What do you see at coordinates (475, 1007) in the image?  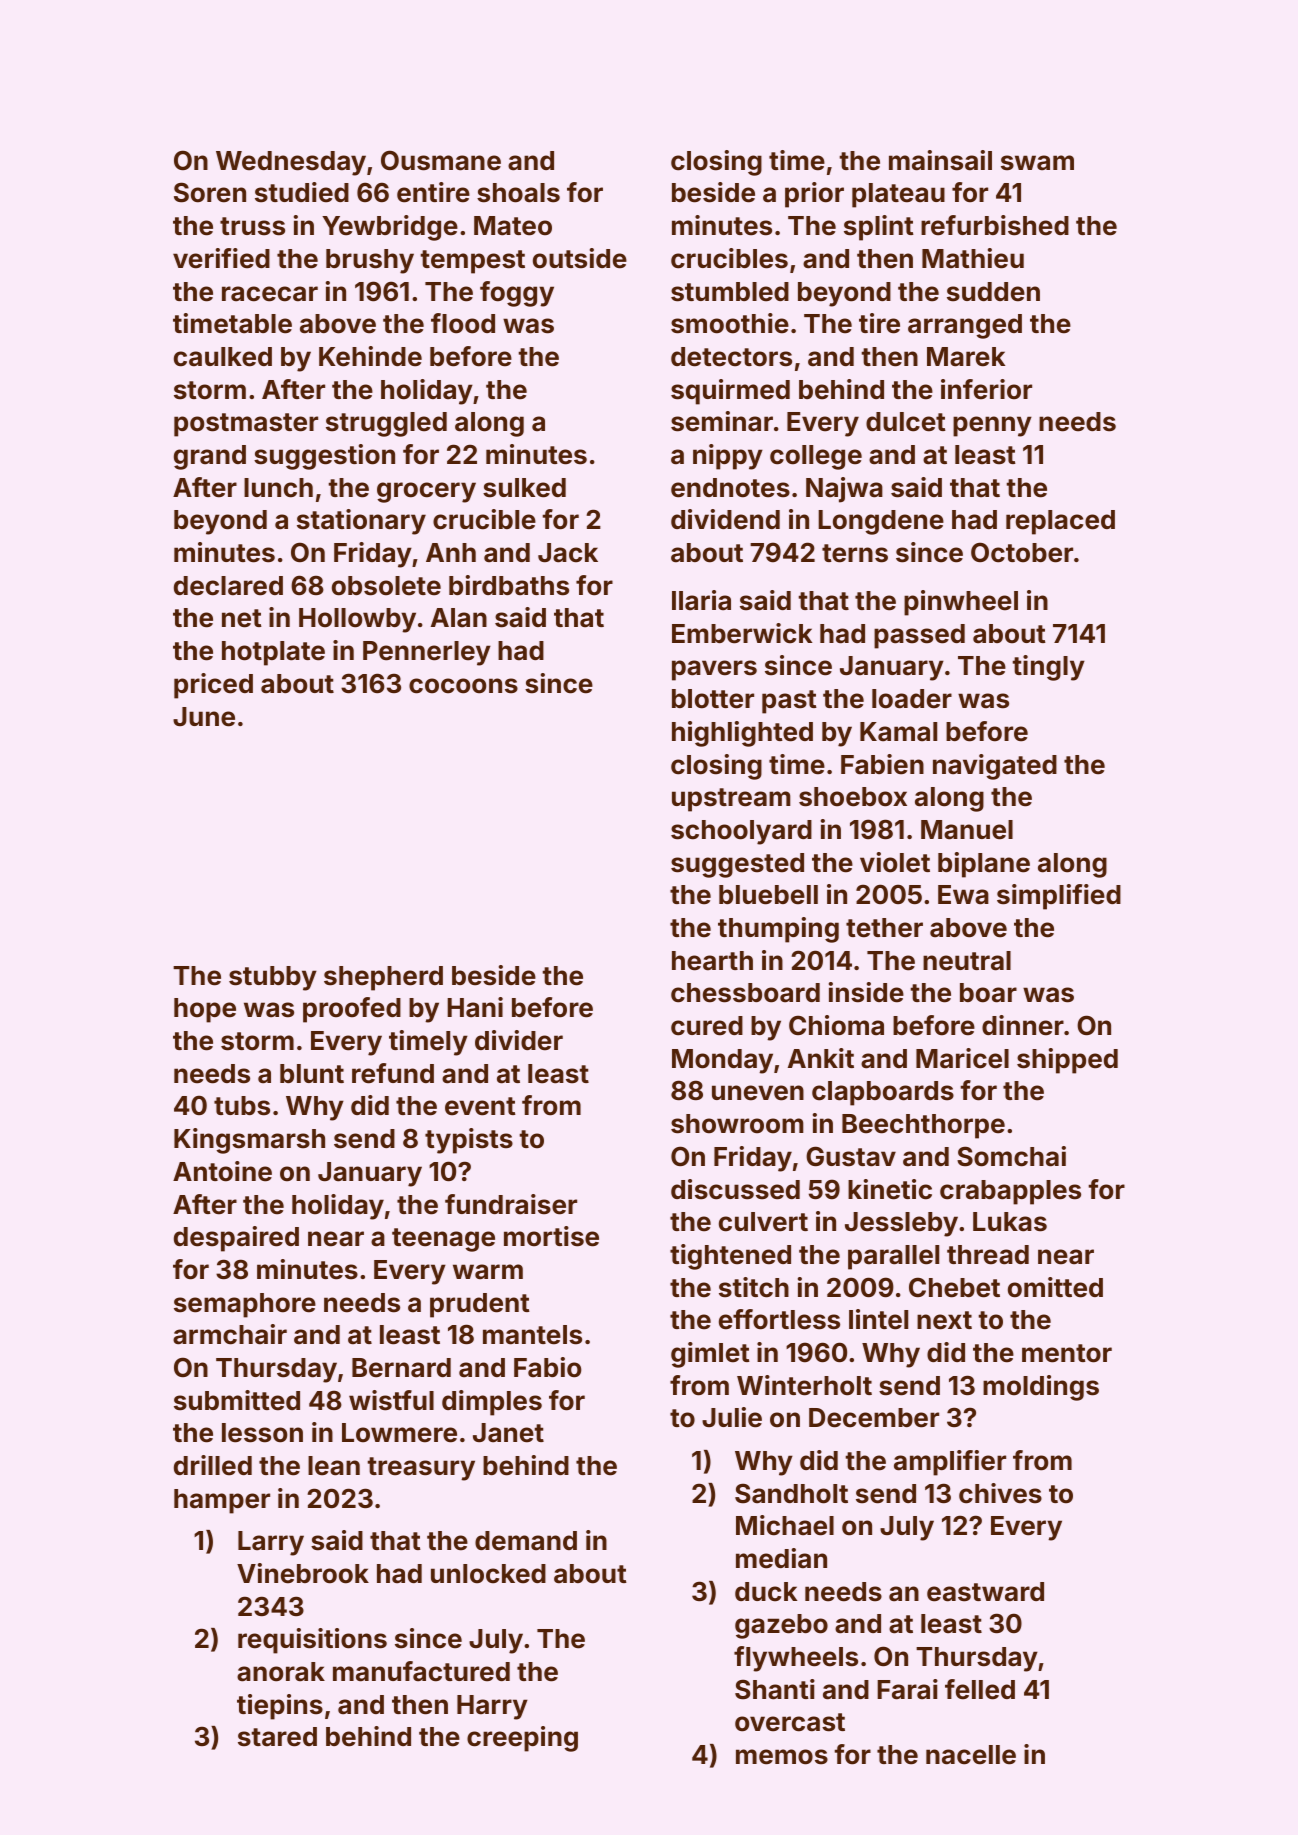 I see `Hani` at bounding box center [475, 1007].
